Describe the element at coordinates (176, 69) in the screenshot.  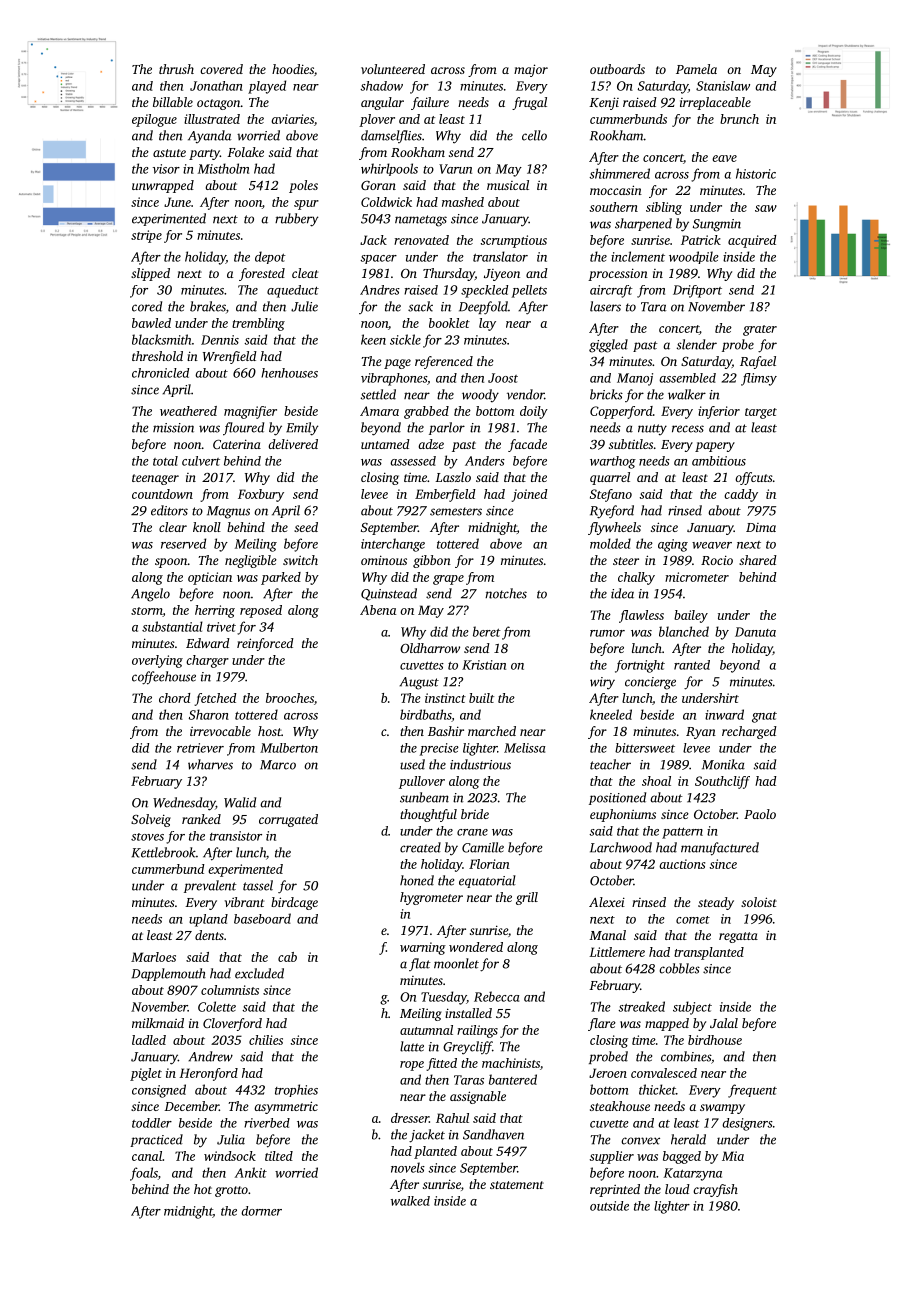
I see `thrush` at that location.
